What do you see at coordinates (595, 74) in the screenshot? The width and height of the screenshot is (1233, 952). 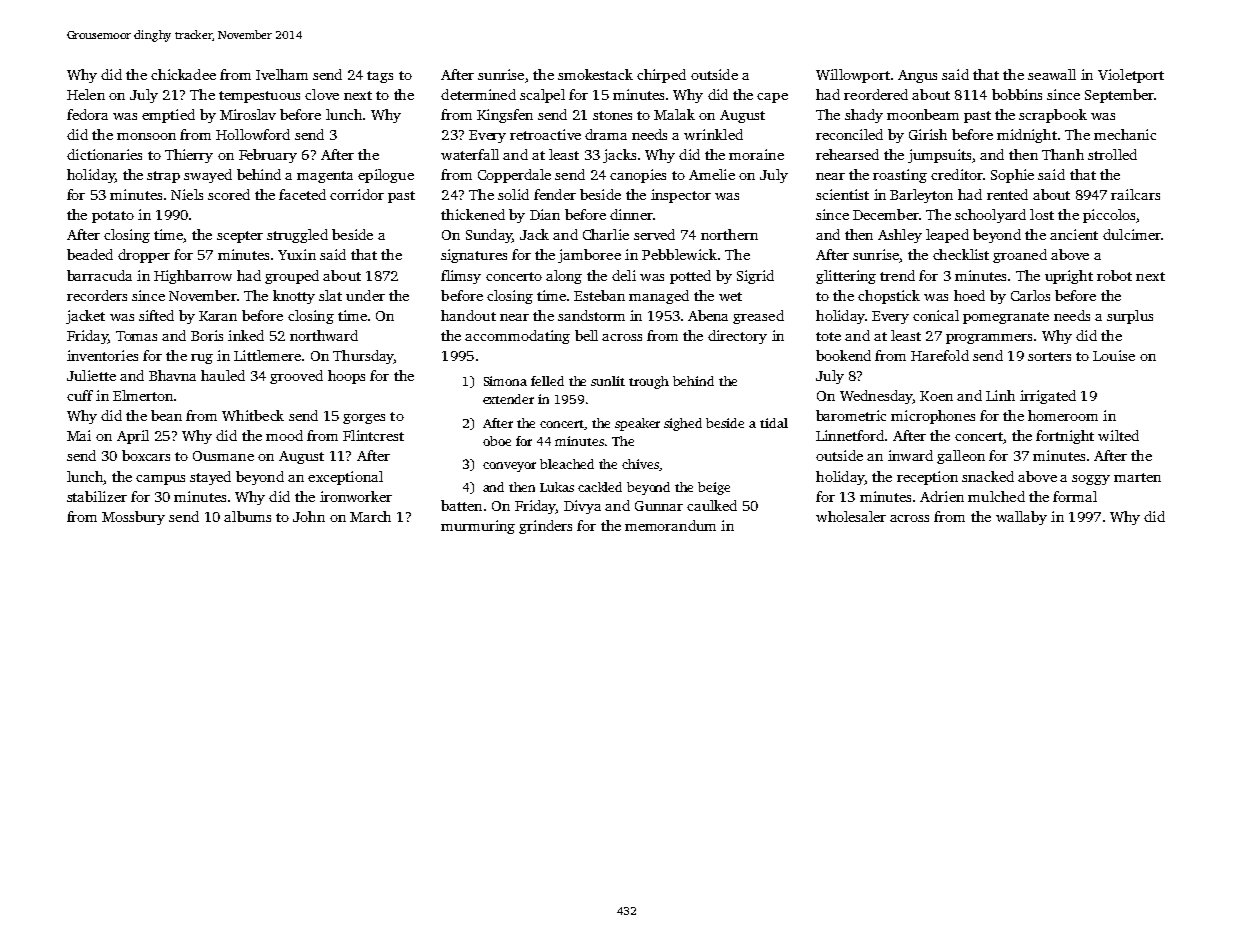 I see `smokestack` at bounding box center [595, 74].
